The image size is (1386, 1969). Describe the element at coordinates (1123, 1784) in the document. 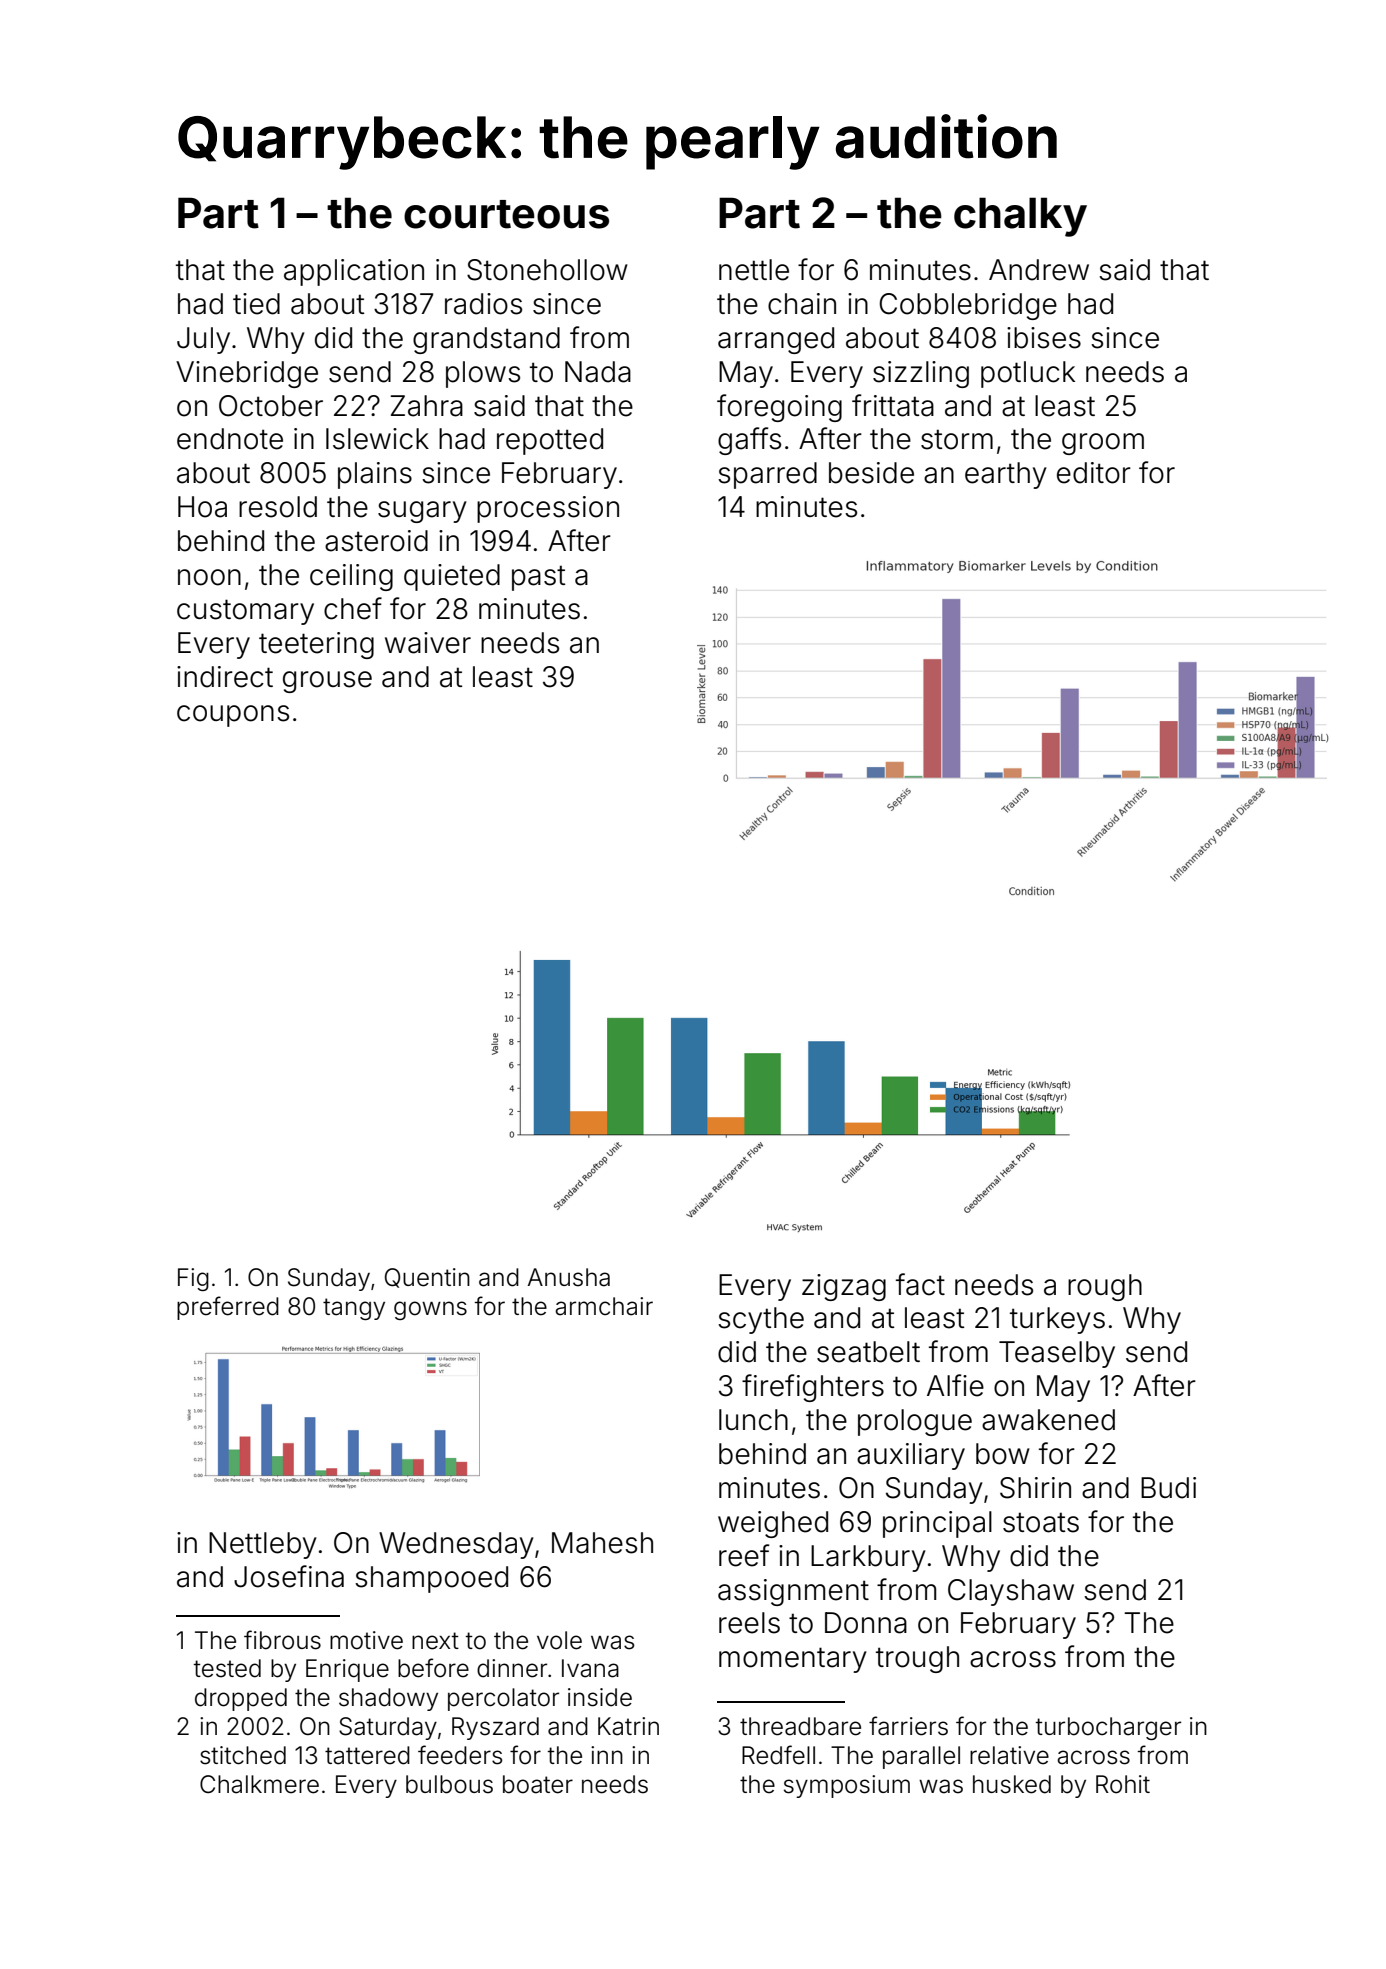

I see `Rohit` at that location.
